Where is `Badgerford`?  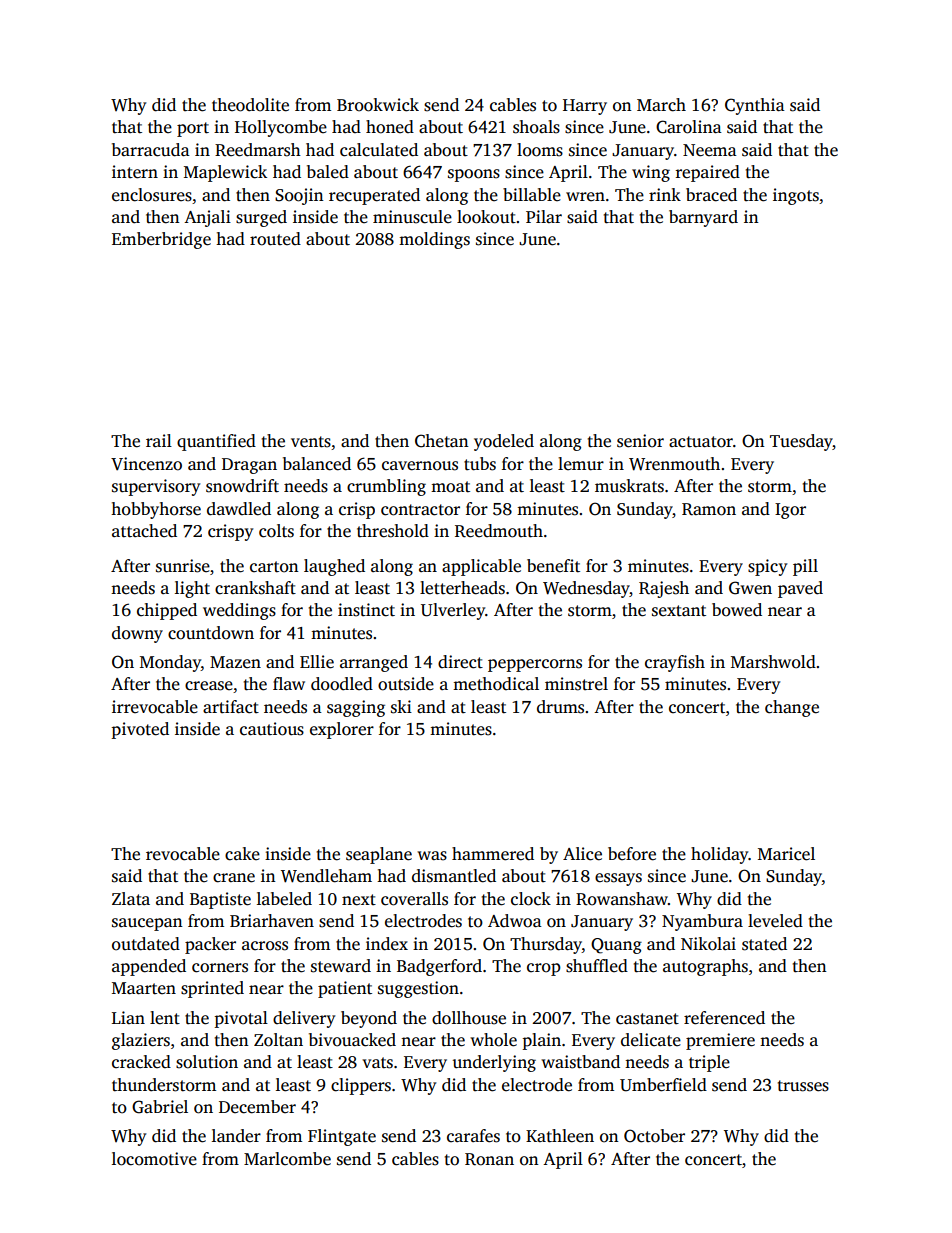
Badgerford is located at coordinates (439, 967).
